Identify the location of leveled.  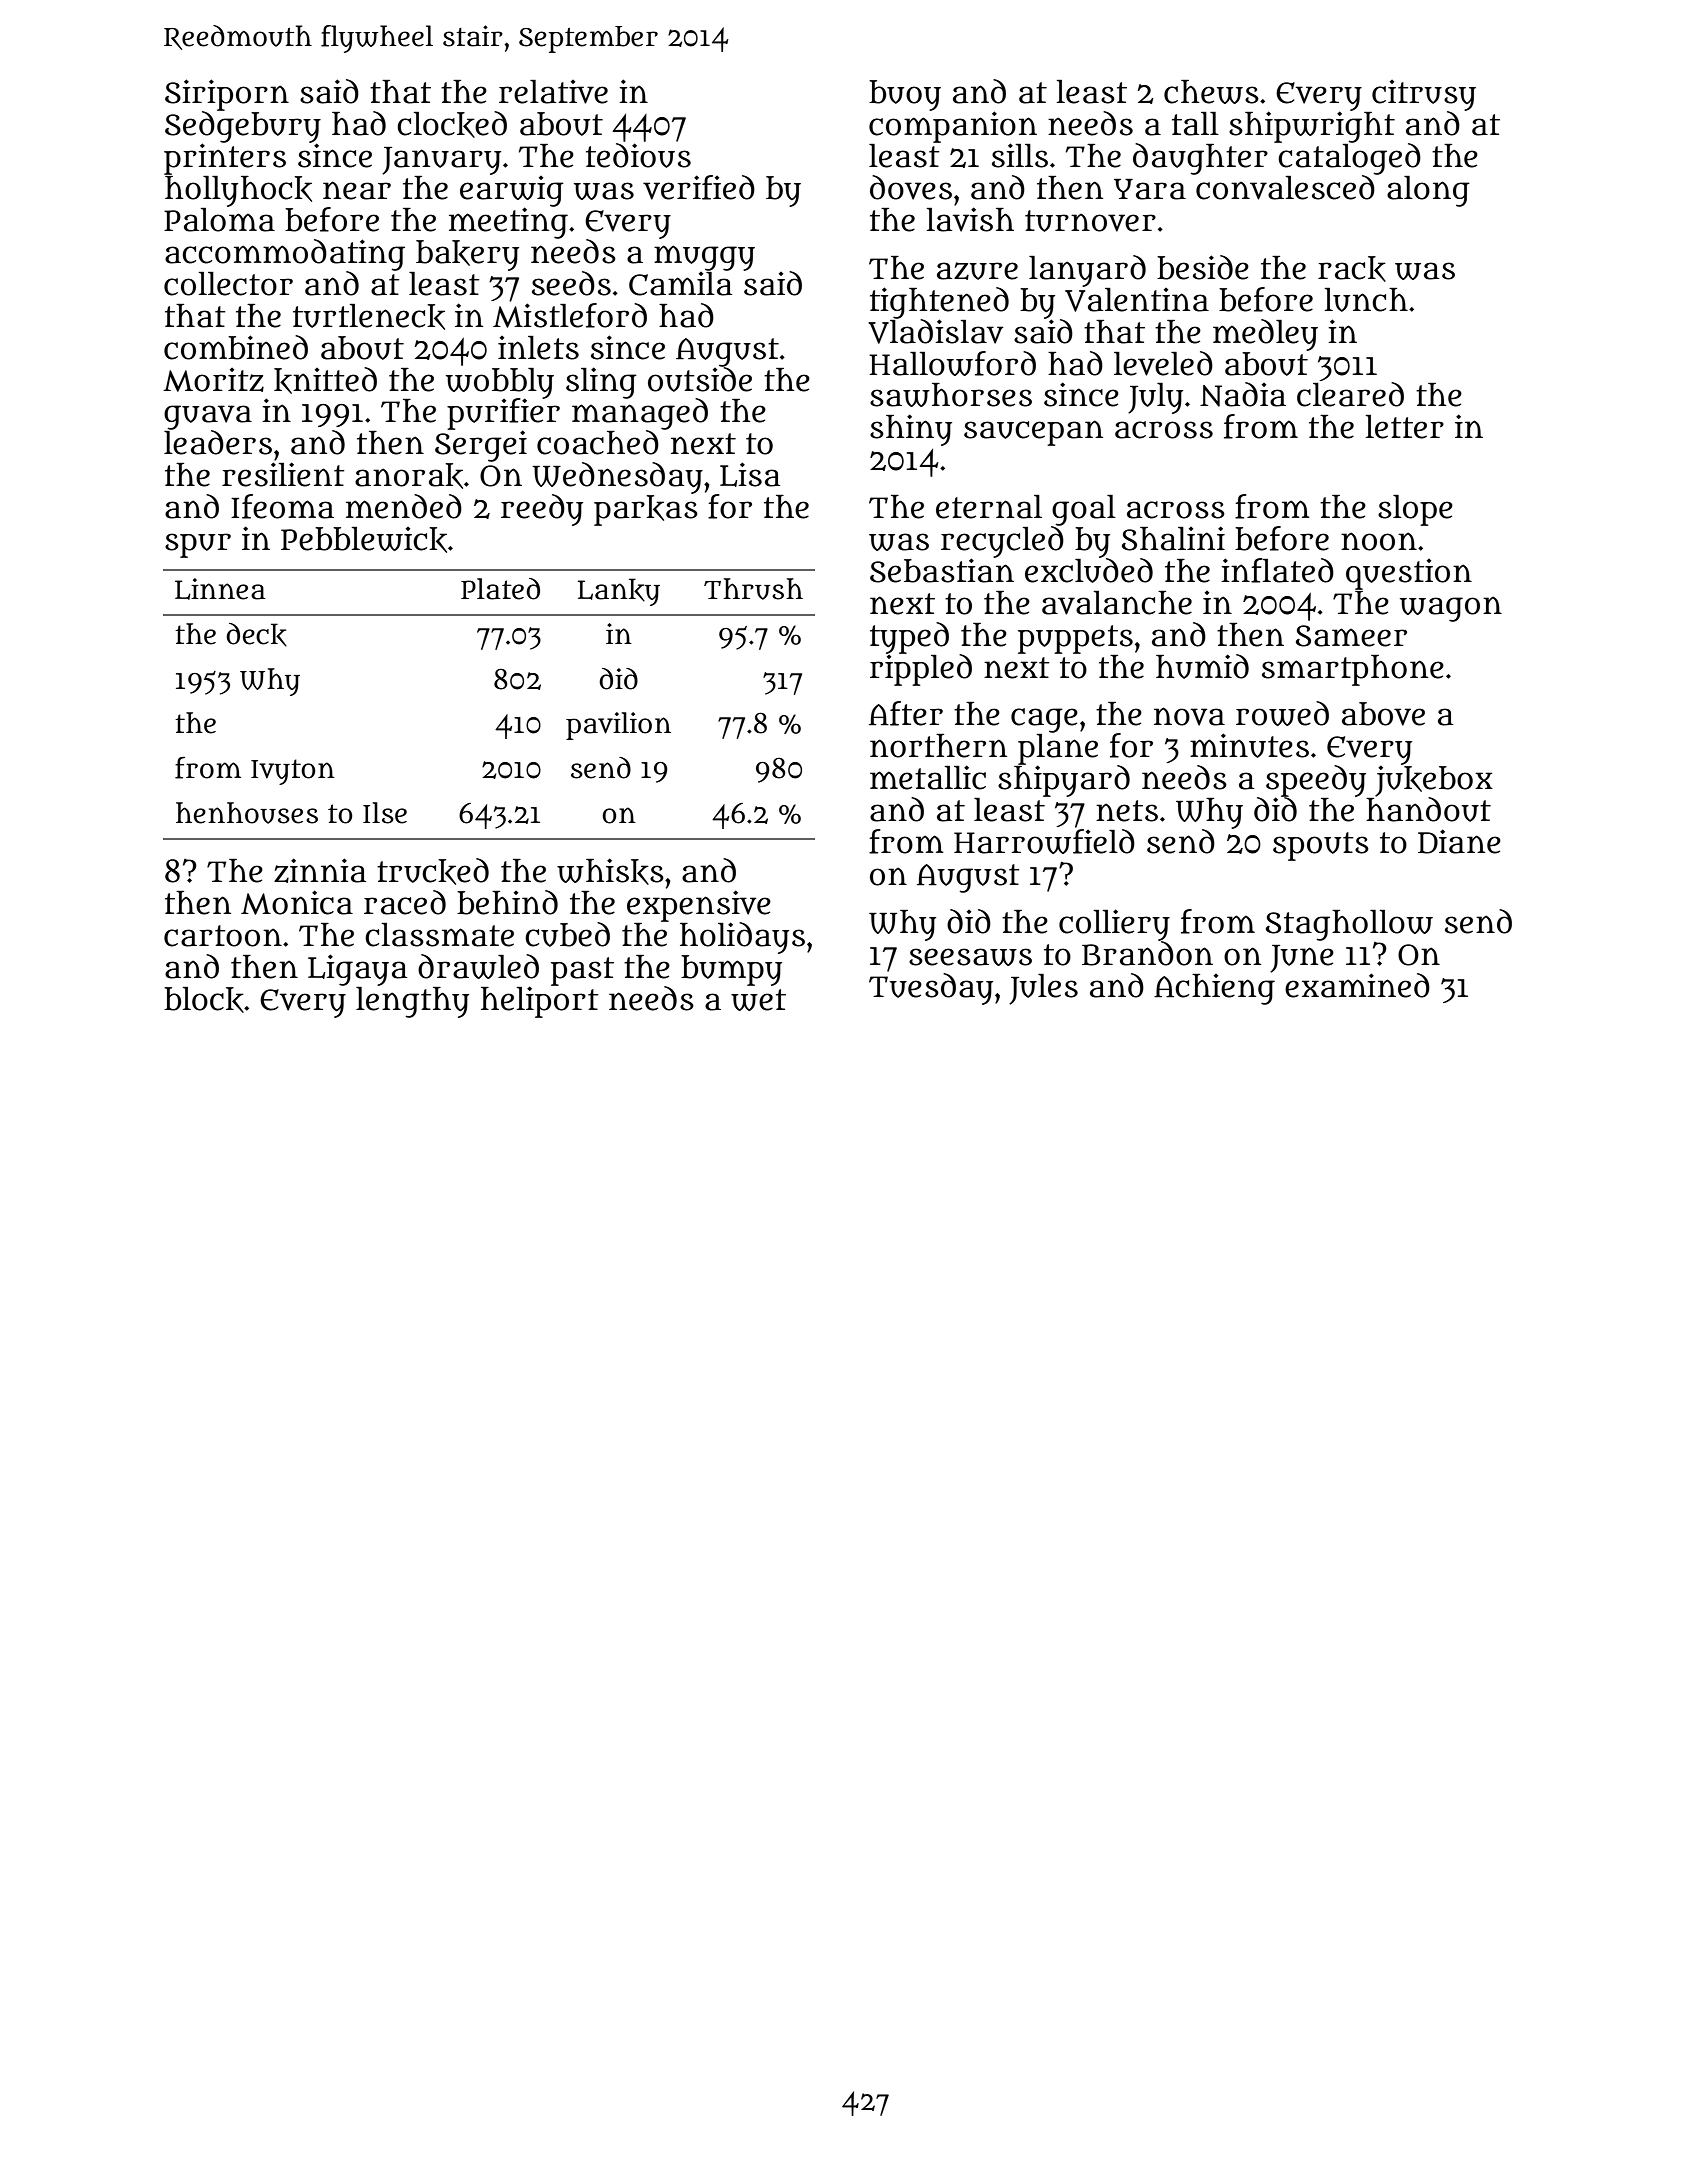
(1163, 363).
